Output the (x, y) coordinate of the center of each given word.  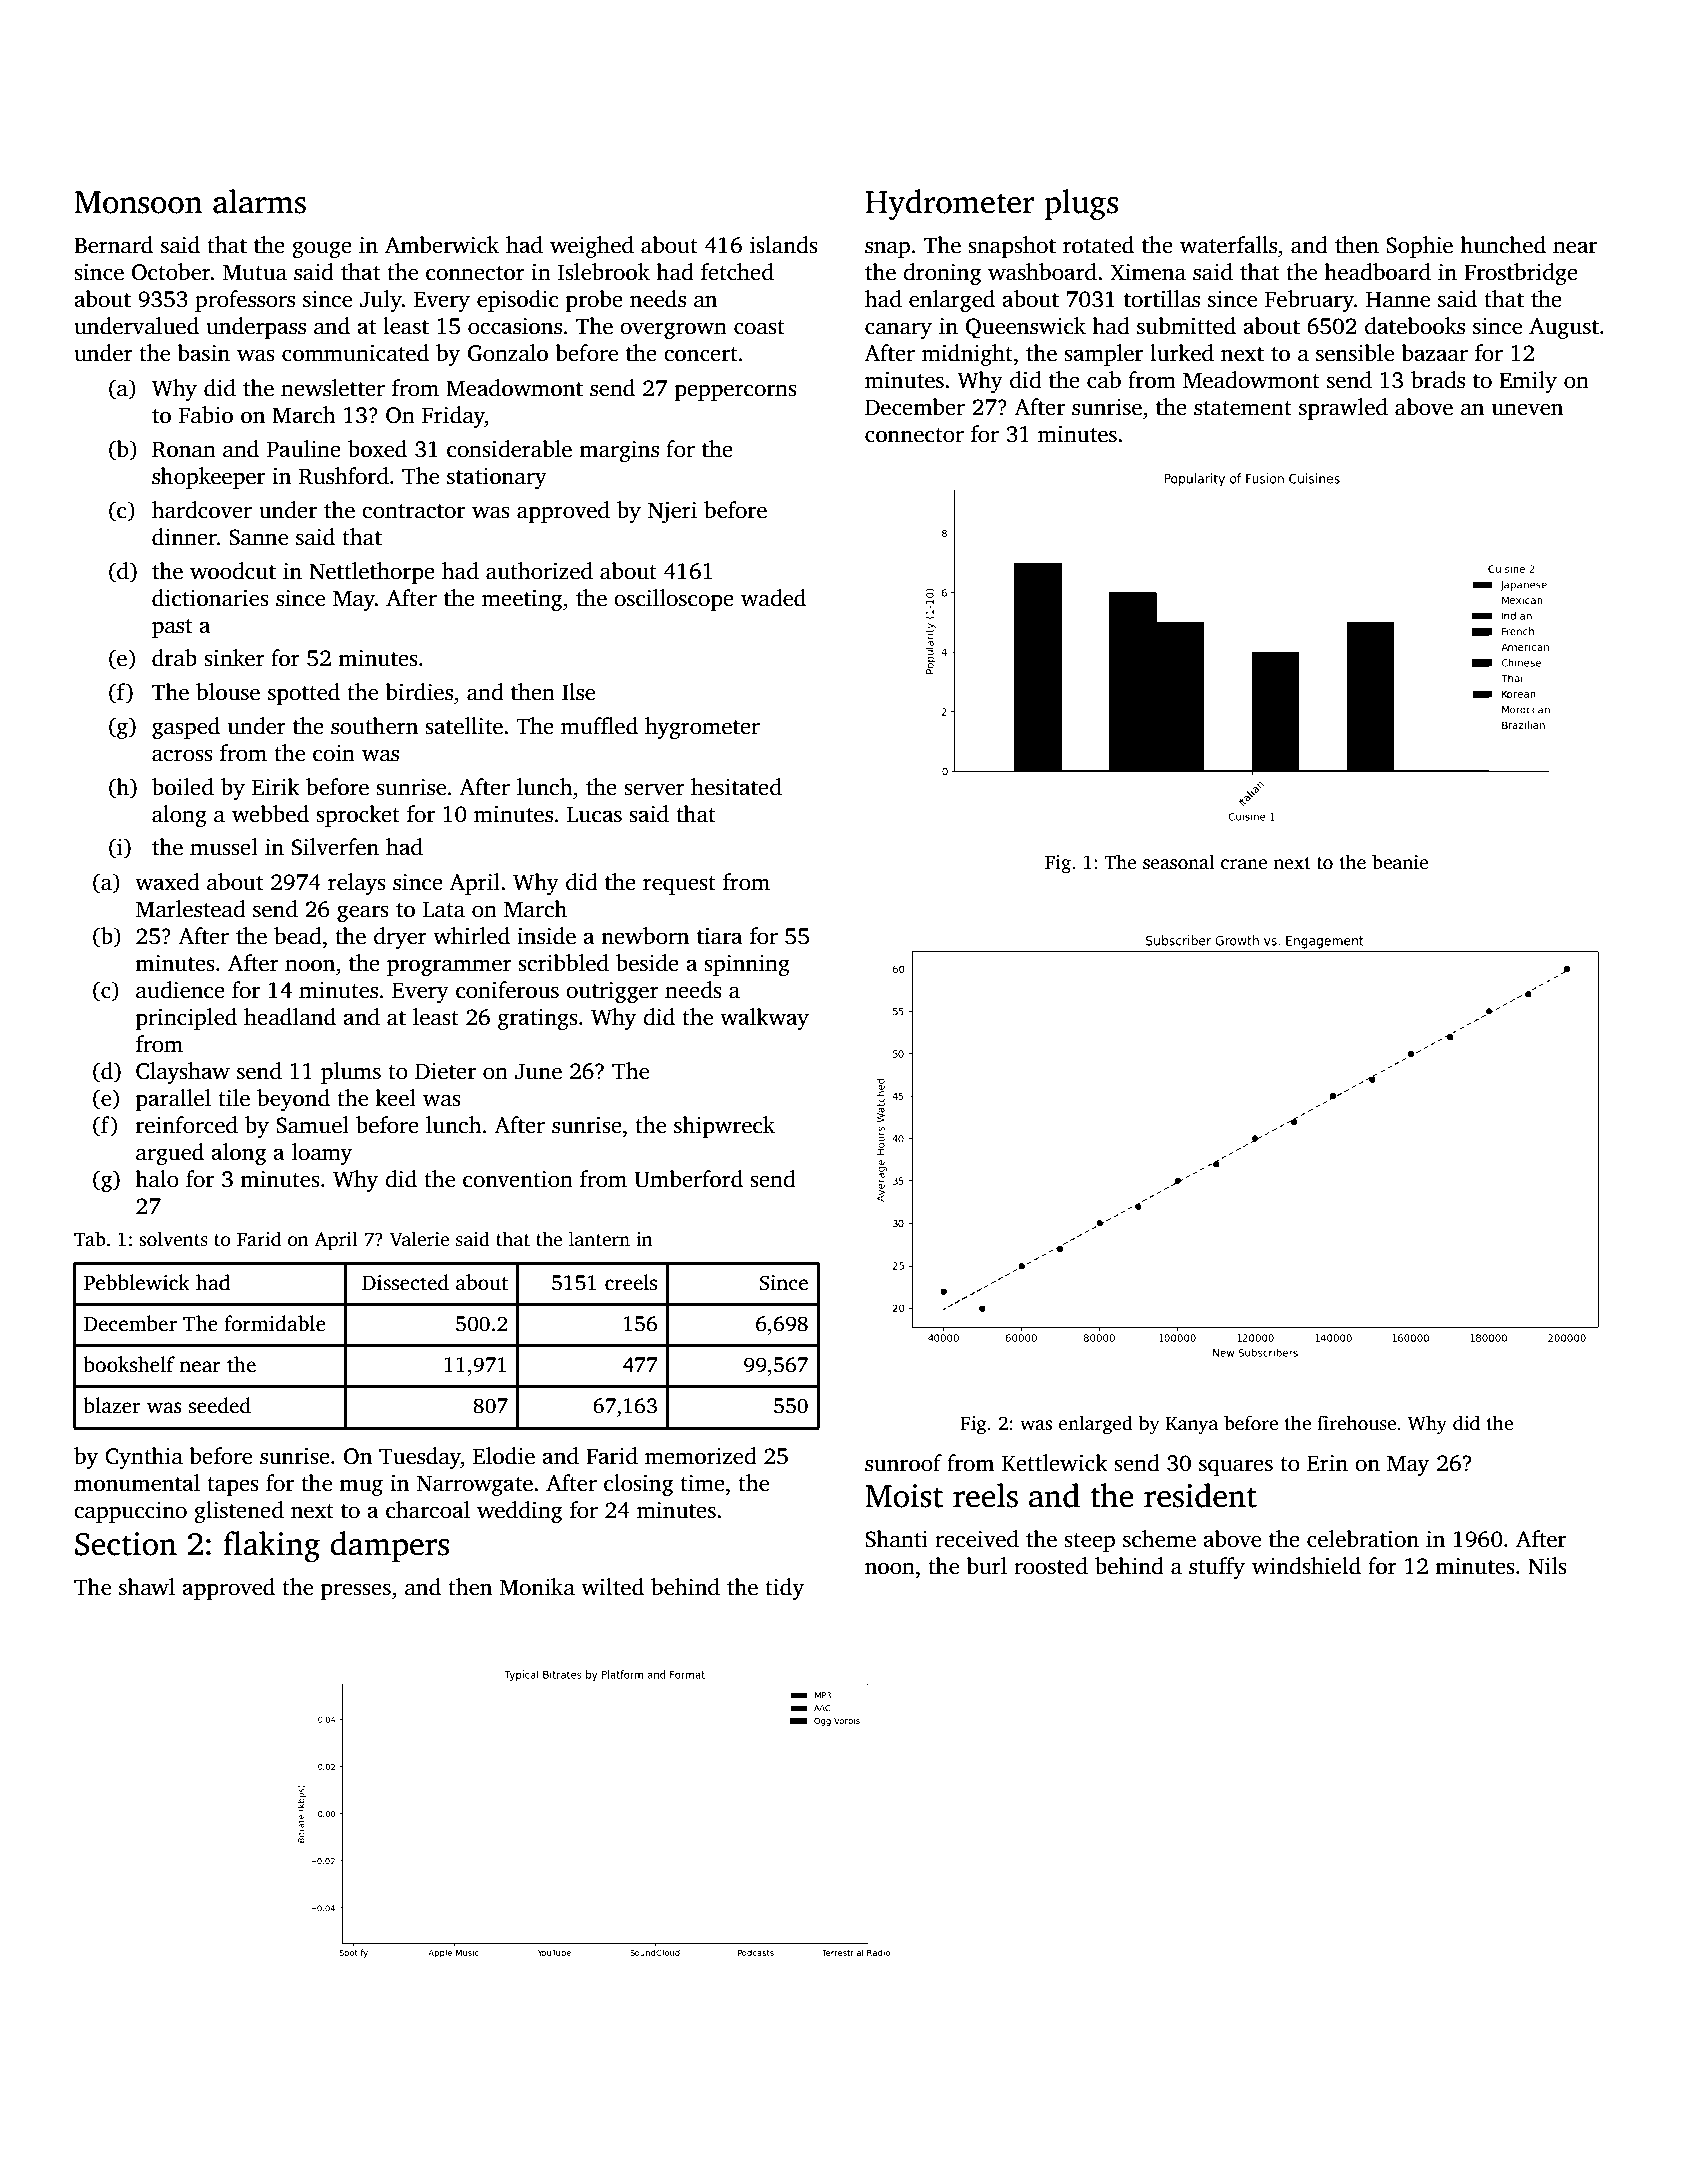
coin (334, 753)
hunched (1503, 245)
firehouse (1356, 1423)
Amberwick (442, 245)
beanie (1400, 862)
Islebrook (604, 272)
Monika (537, 1587)
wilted (612, 1587)
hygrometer (702, 728)
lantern (599, 1239)
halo (157, 1179)
